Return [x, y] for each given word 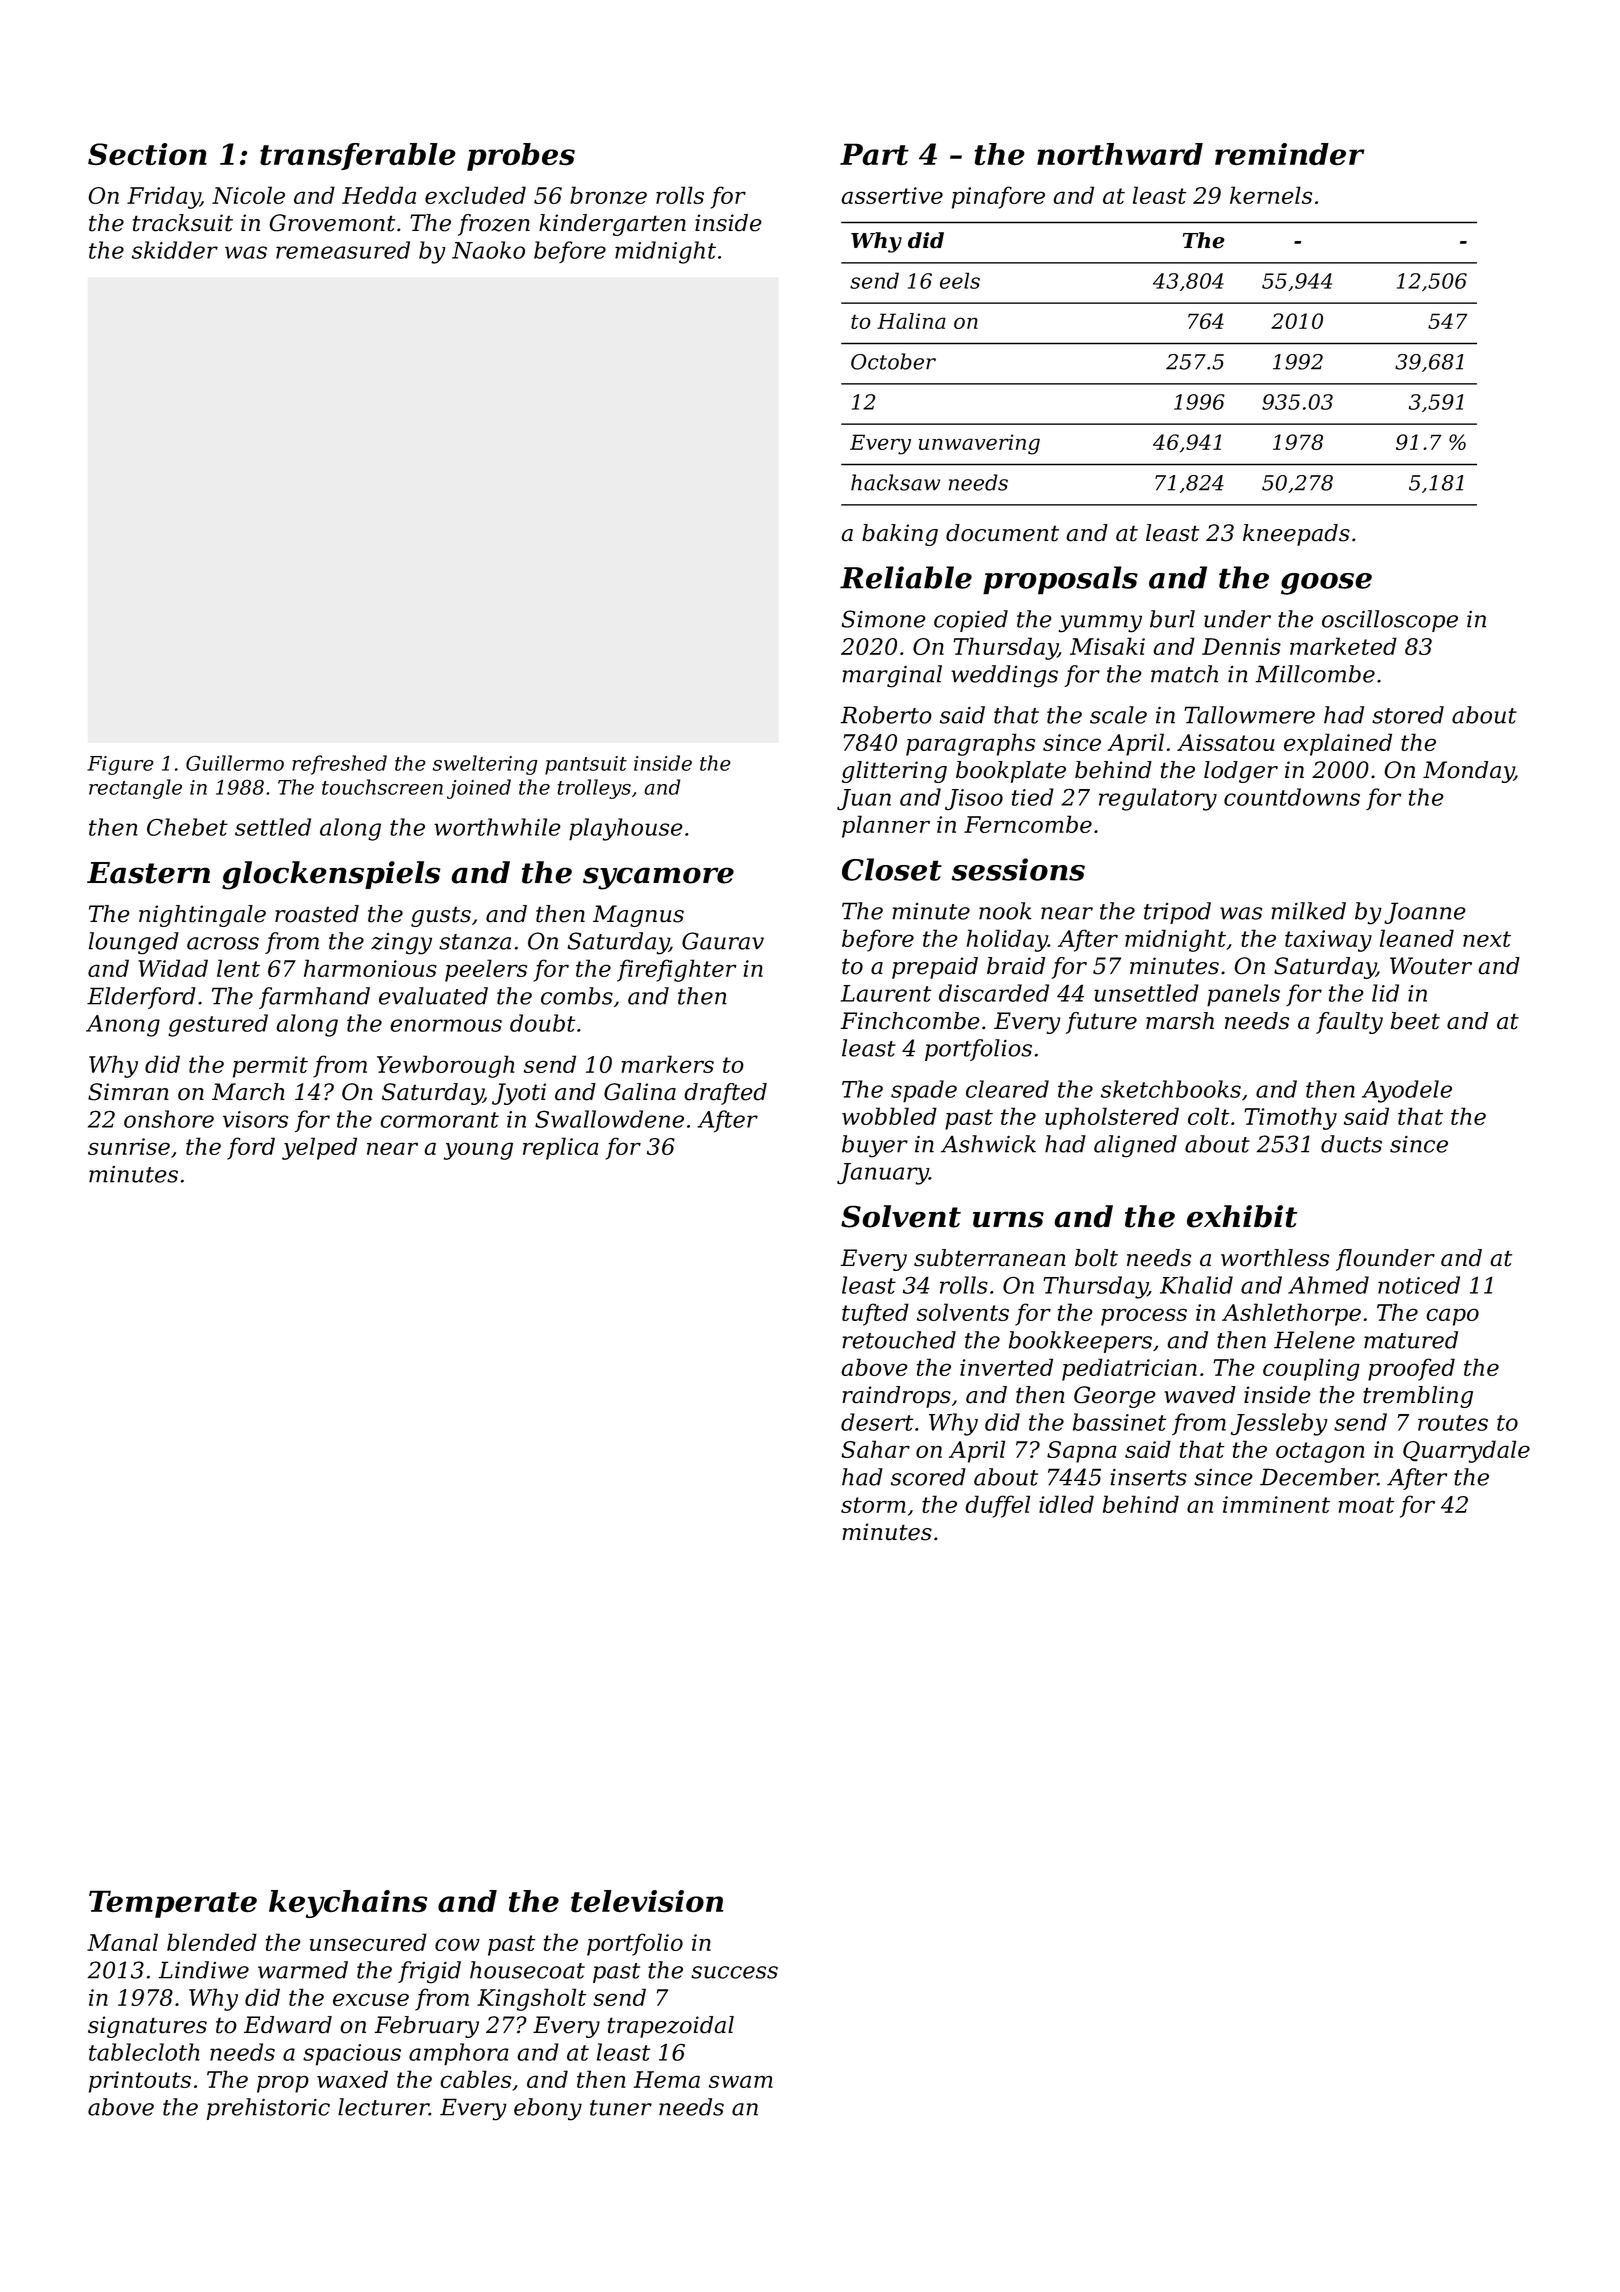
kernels [1271, 195]
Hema [667, 2079]
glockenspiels [331, 875]
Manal [122, 1942]
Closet [892, 869]
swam [741, 2081]
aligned [1135, 1146]
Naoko [488, 250]
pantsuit [586, 765]
